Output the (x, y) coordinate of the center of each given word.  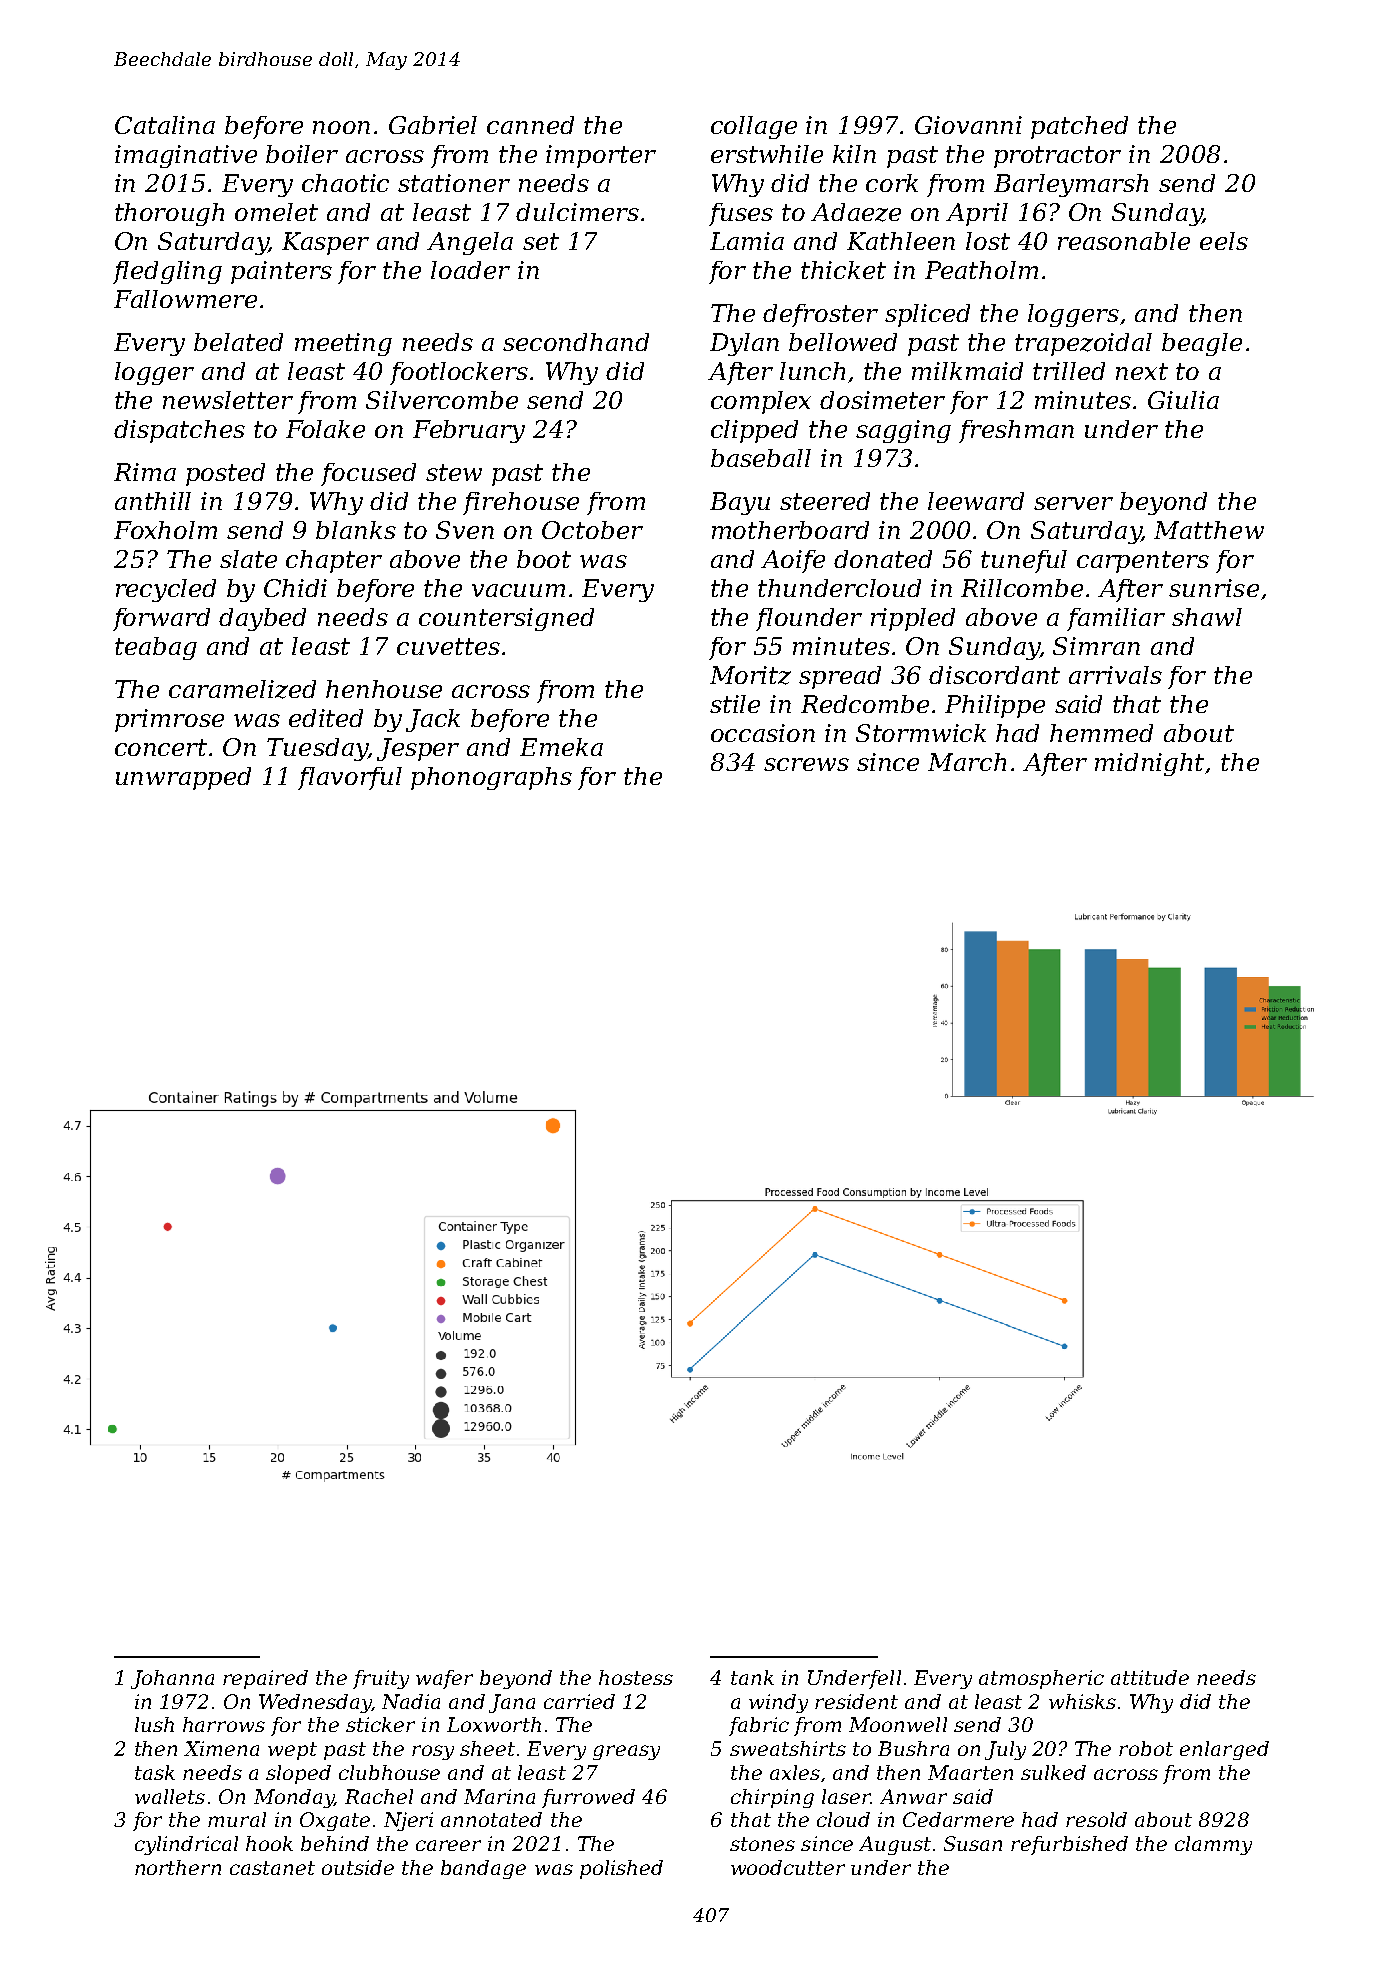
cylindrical (186, 1845)
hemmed (1101, 733)
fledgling (167, 272)
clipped (754, 431)
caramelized (242, 689)
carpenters (1143, 562)
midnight (1149, 764)
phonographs (491, 778)
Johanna (172, 1679)
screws (806, 764)
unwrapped (183, 778)
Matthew (1209, 530)
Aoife (793, 561)
